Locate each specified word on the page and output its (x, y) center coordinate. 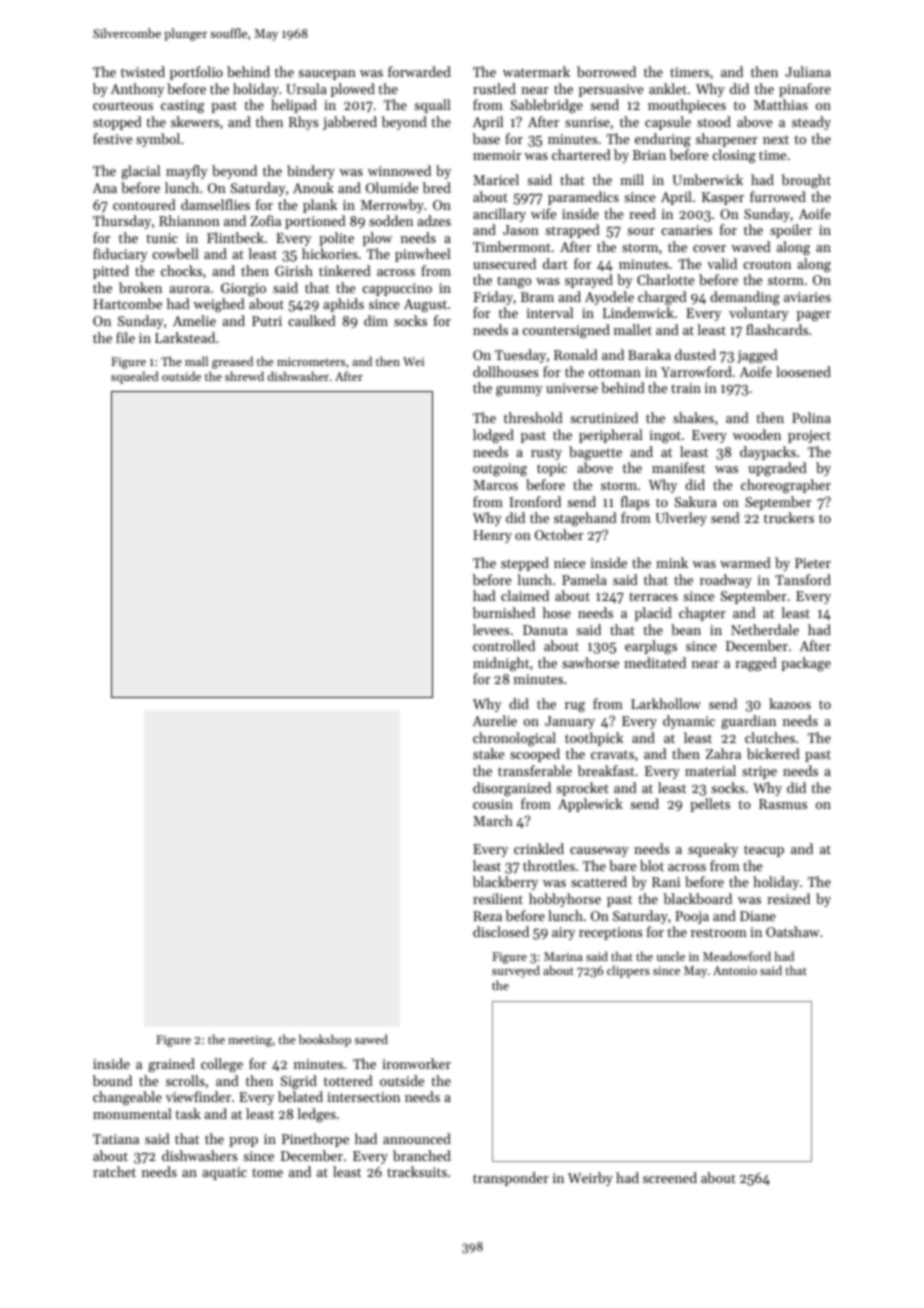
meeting (250, 1041)
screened (670, 1177)
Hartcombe (127, 303)
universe (572, 388)
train (686, 388)
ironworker (416, 1063)
